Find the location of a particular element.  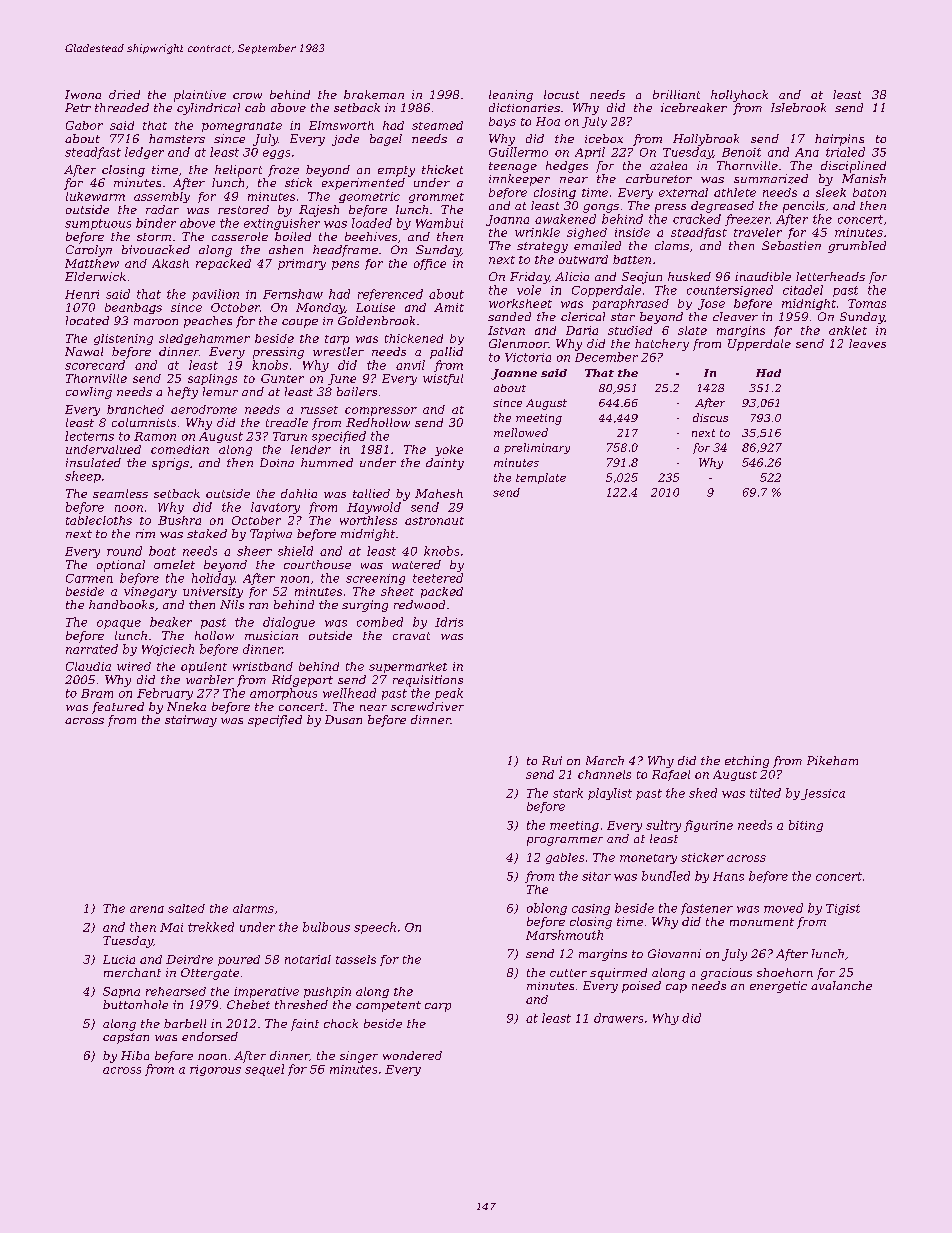

hollyhock is located at coordinates (739, 96).
